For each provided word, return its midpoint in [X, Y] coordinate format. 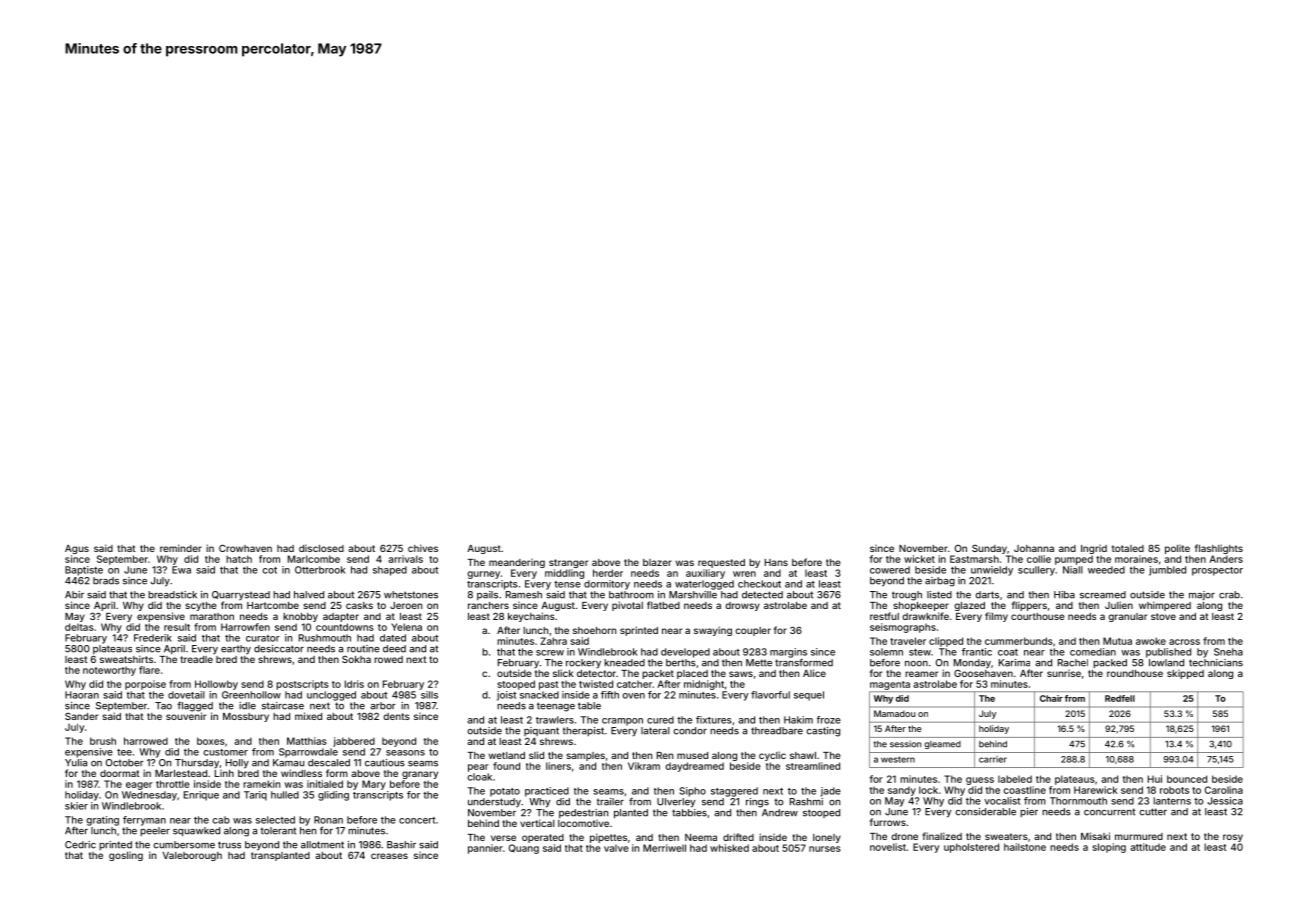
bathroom [631, 595]
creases [389, 856]
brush [103, 741]
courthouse [1038, 616]
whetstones [411, 595]
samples [585, 756]
